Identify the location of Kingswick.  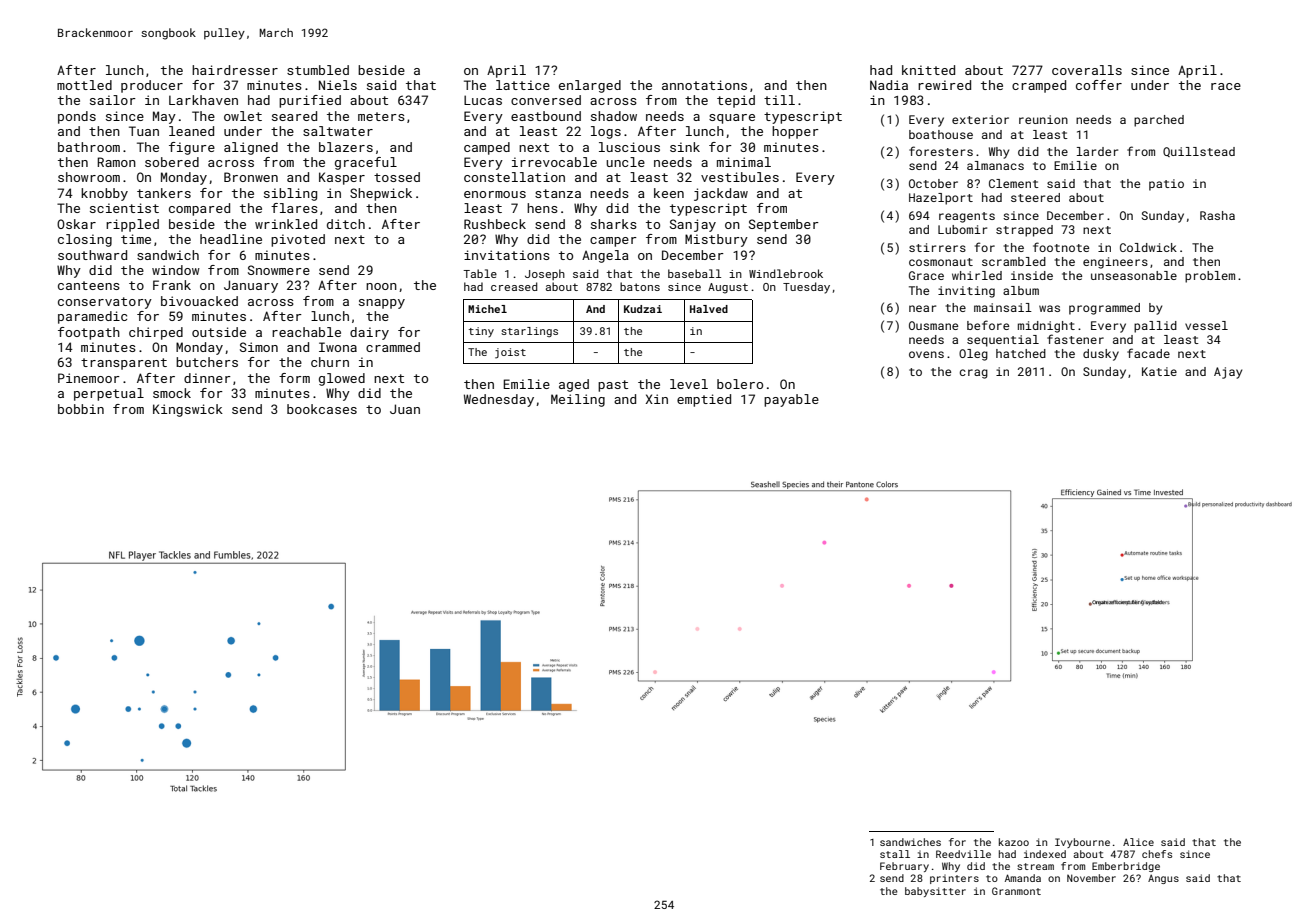
(188, 410).
